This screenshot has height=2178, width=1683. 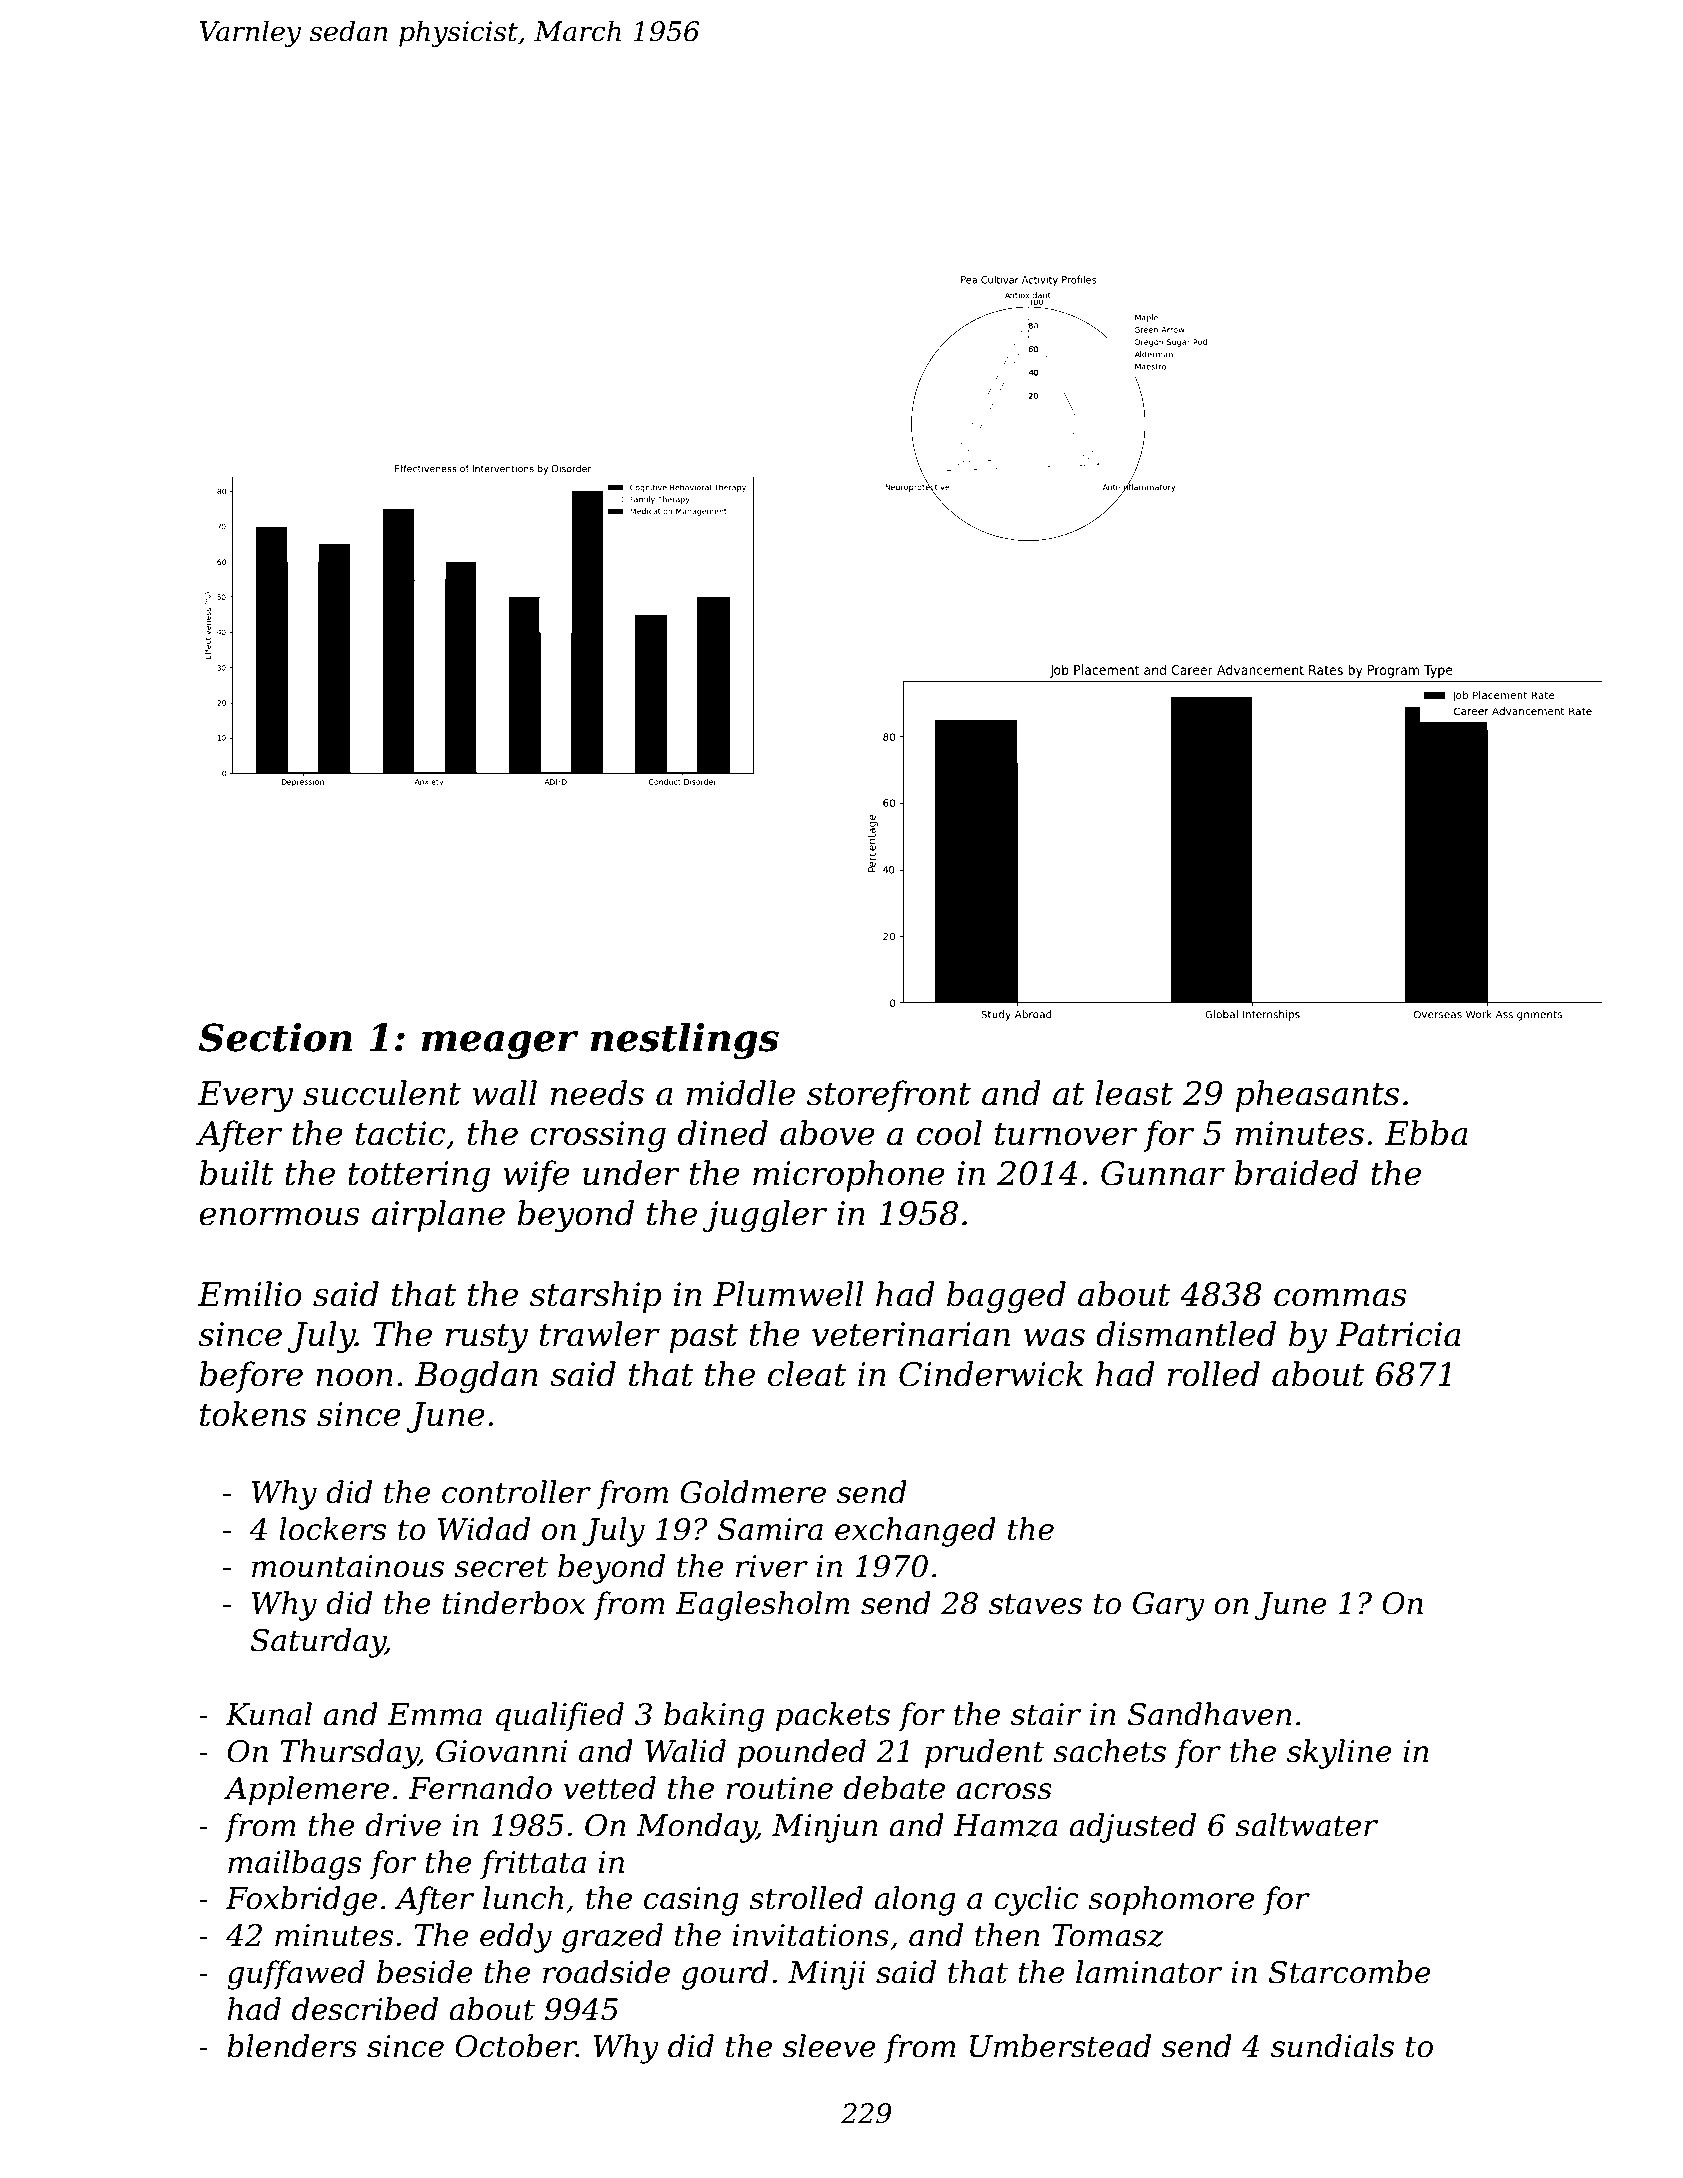 What do you see at coordinates (825, 1828) in the screenshot?
I see `Minjun` at bounding box center [825, 1828].
